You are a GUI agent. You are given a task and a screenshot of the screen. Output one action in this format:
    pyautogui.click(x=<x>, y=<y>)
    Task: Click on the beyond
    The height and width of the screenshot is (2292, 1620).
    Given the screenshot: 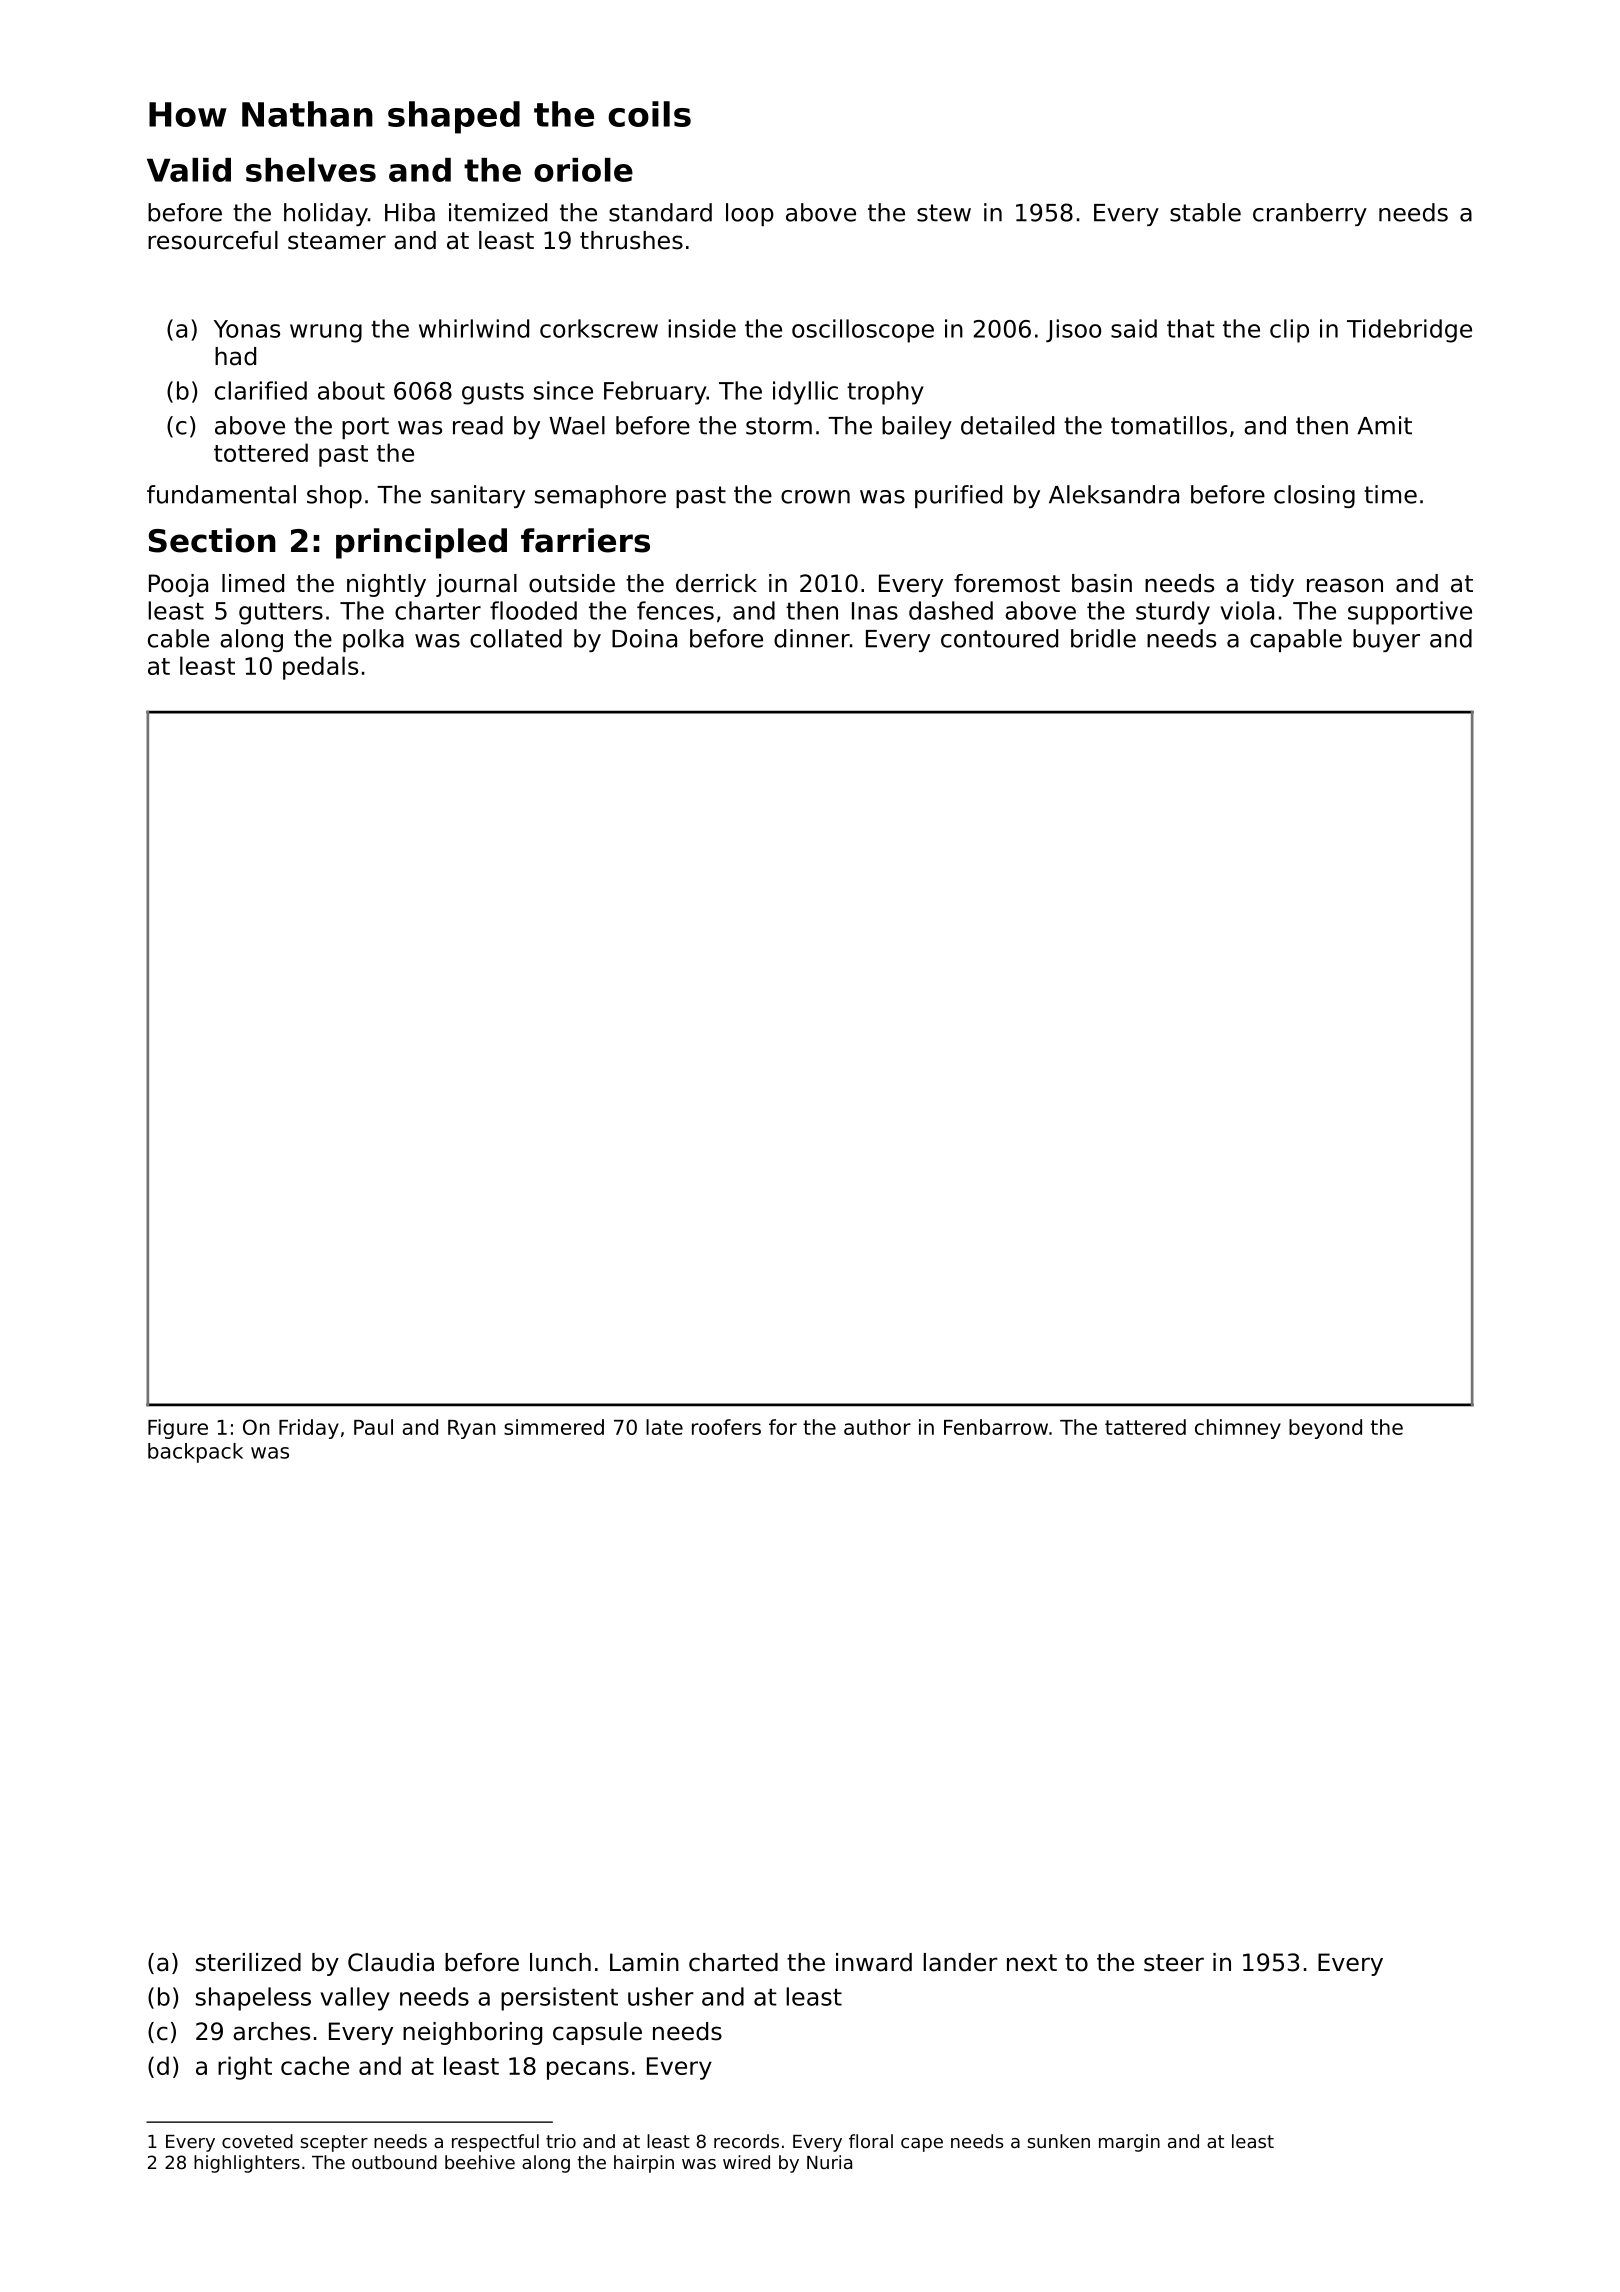 What is the action you would take?
    pyautogui.click(x=1325, y=1429)
